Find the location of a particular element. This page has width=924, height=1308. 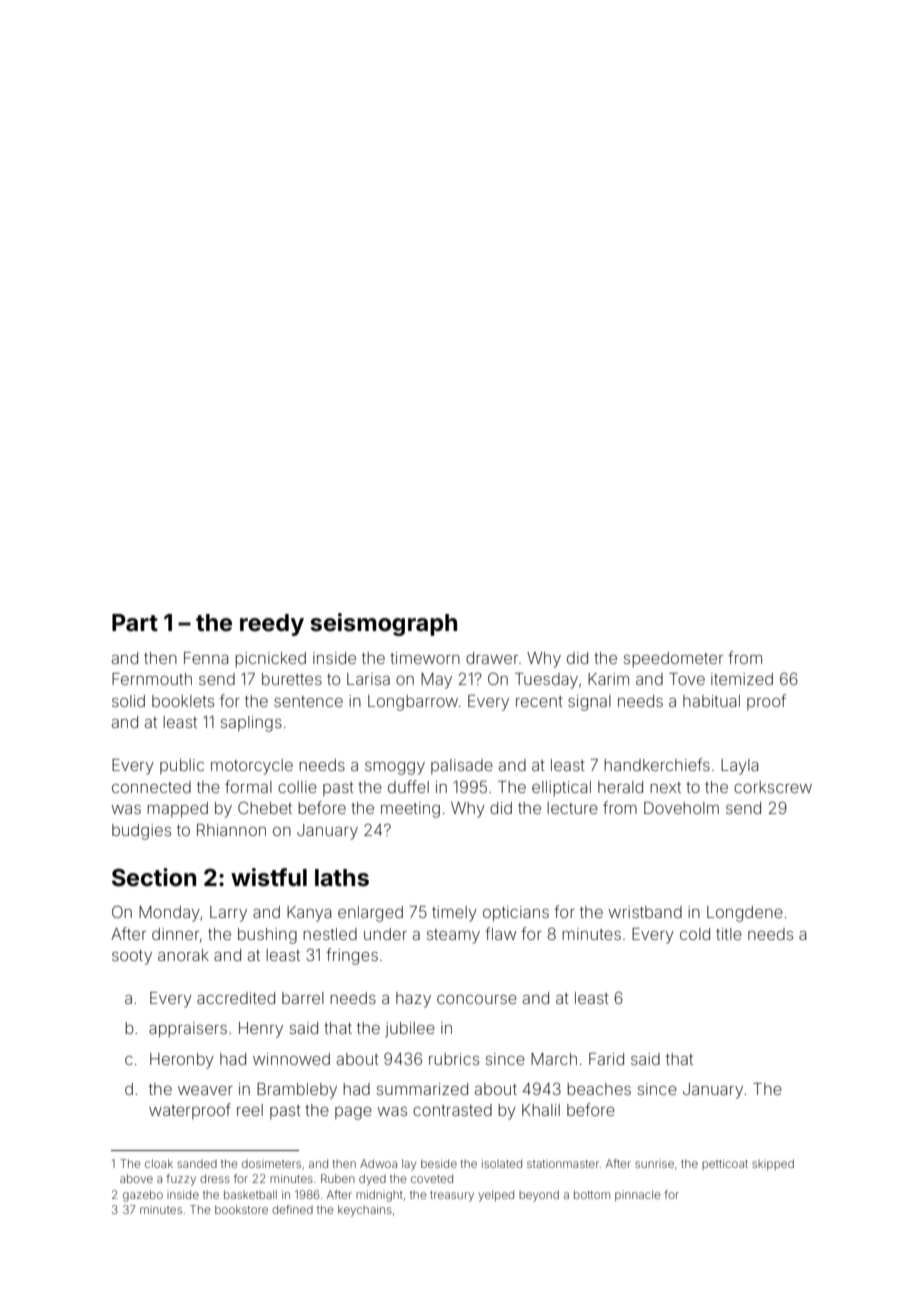

bookstore is located at coordinates (241, 1209).
